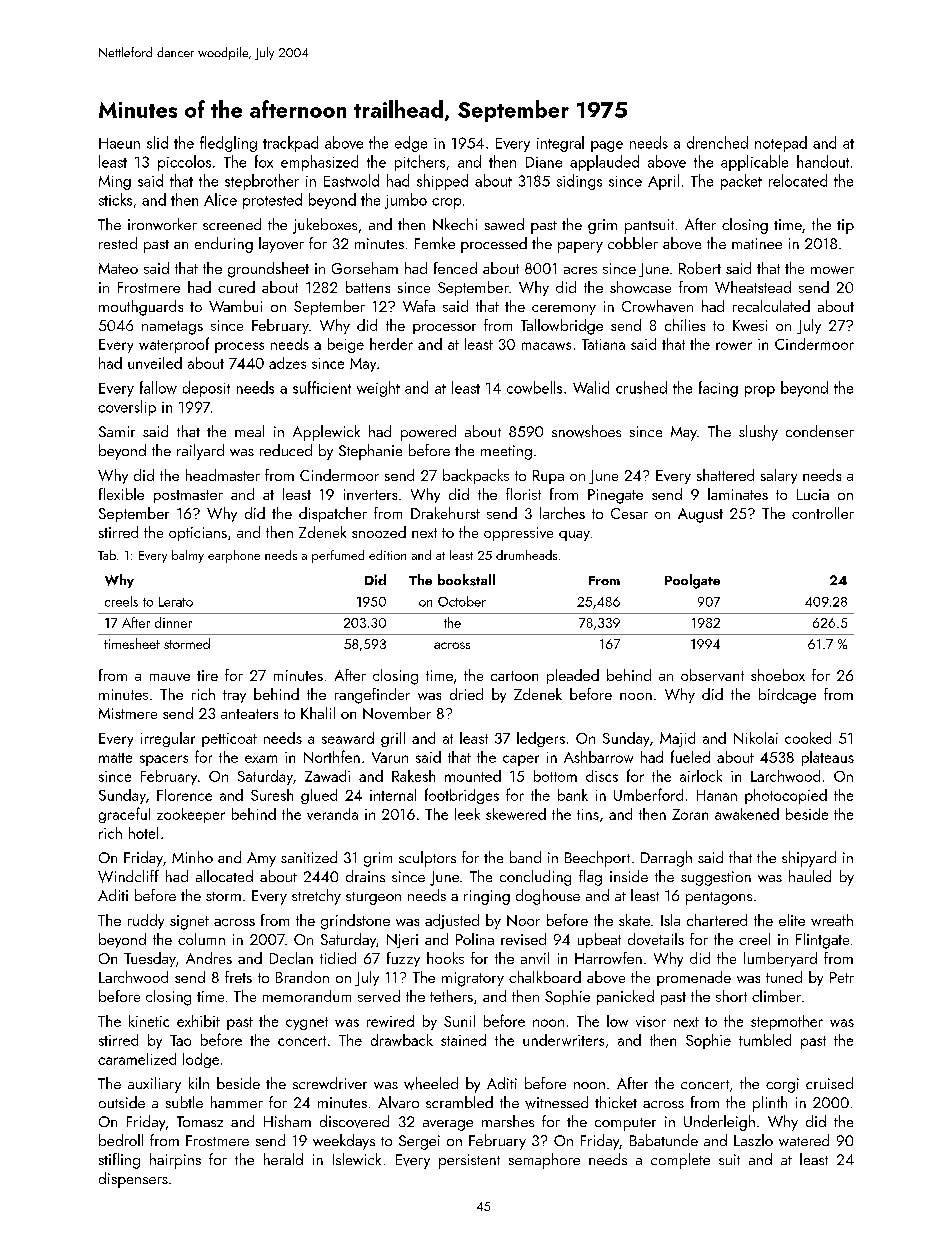 The height and width of the document is (1233, 952). I want to click on Rupa, so click(548, 477).
